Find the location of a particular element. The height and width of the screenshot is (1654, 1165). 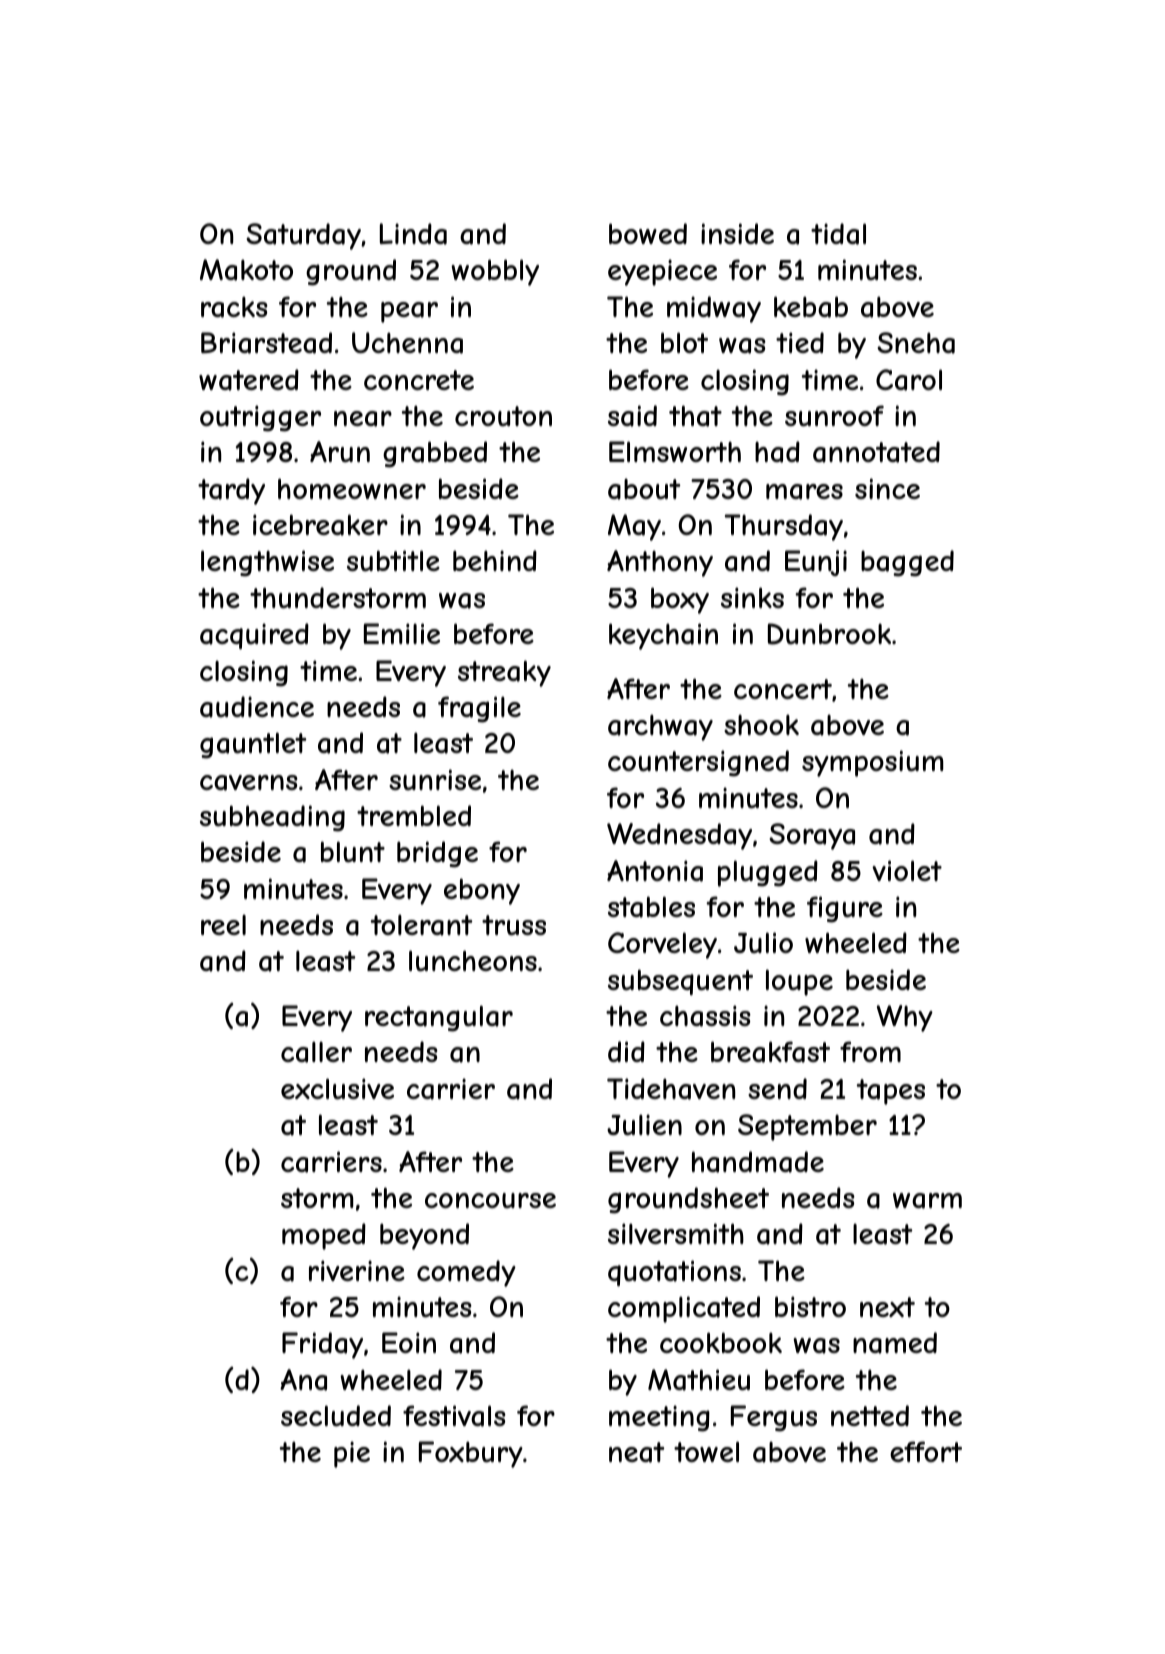

effort is located at coordinates (926, 1451).
